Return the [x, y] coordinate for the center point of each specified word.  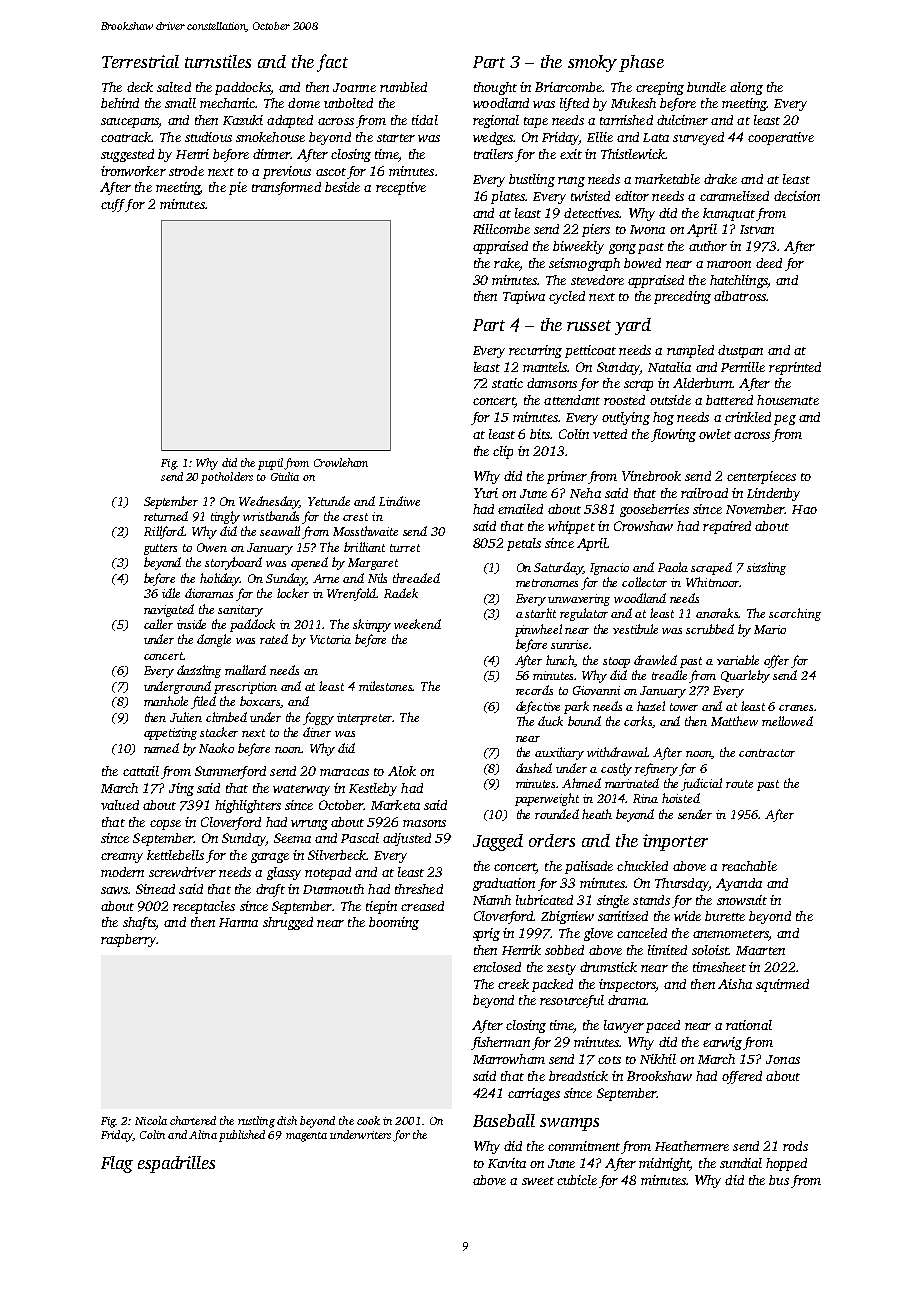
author [708, 246]
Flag [117, 1164]
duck [550, 721]
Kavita [507, 1163]
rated [274, 639]
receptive [401, 188]
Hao [804, 509]
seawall [280, 531]
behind [120, 103]
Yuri [486, 493]
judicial [701, 784]
